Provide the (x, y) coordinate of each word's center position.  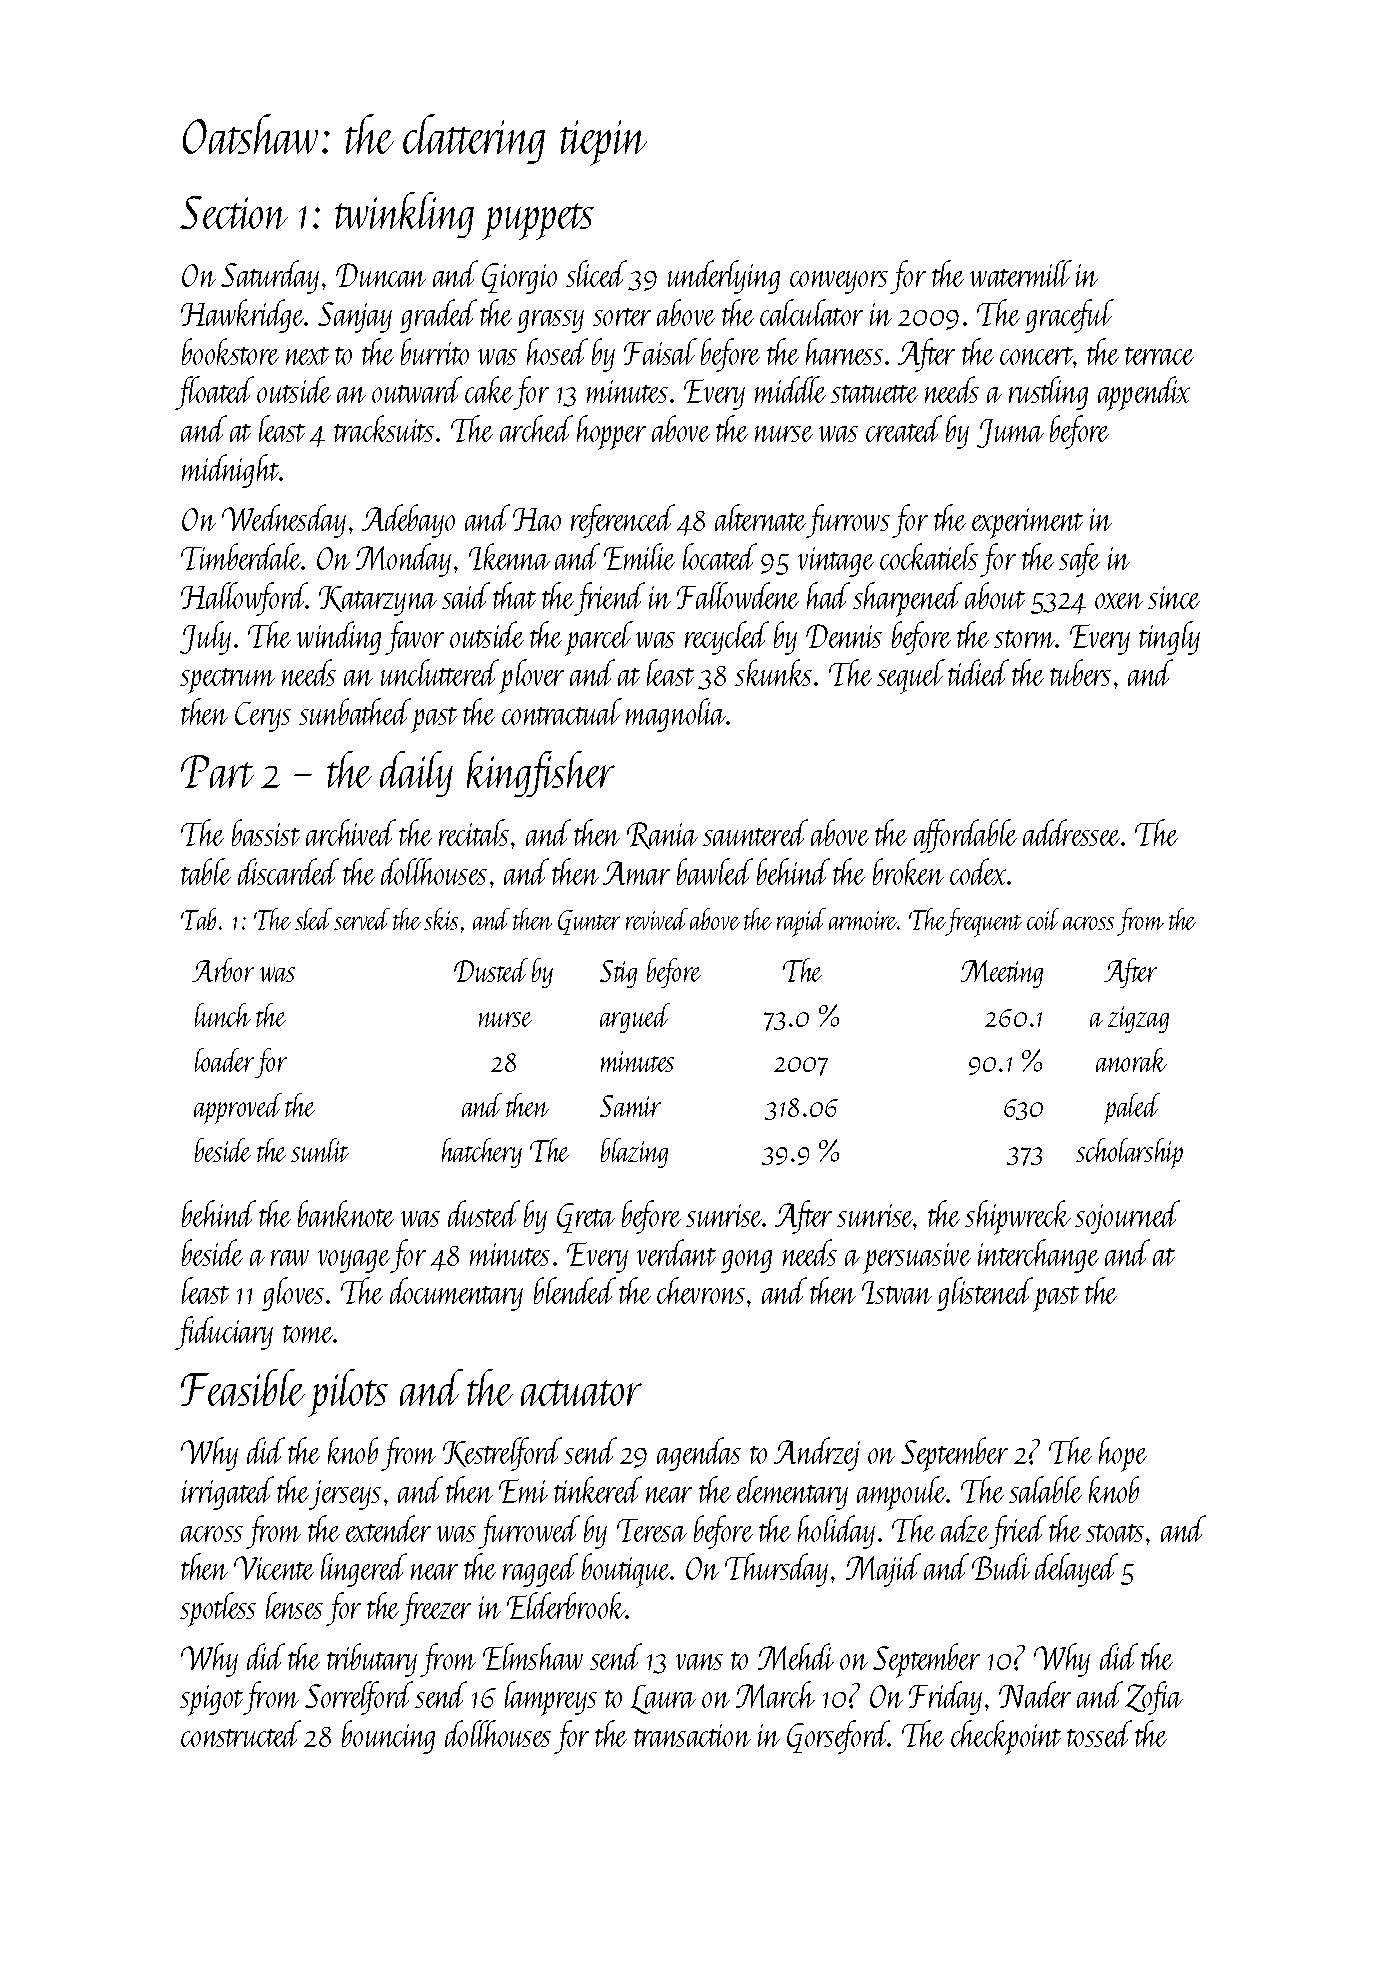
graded (438, 316)
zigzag (1138, 1019)
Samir (630, 1106)
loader (224, 1060)
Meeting (1002, 974)
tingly (1169, 638)
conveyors (839, 282)
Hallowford (244, 599)
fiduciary (224, 1333)
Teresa (652, 1530)
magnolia (676, 715)
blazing (634, 1153)
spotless (218, 1609)
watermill (1021, 273)
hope (1123, 1454)
